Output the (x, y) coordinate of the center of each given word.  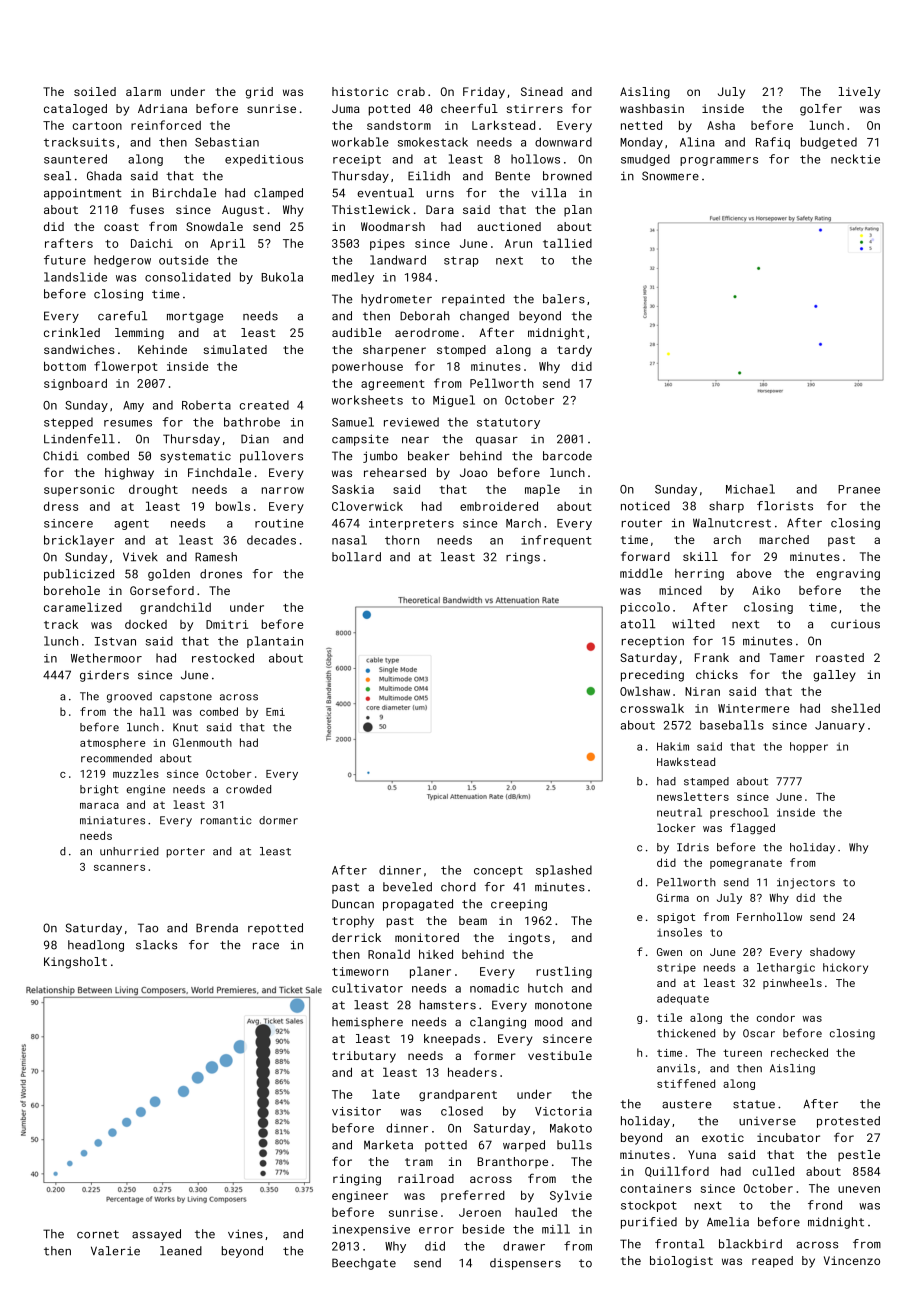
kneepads (452, 1040)
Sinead (542, 91)
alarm (143, 91)
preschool (739, 813)
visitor (356, 1111)
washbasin (652, 108)
